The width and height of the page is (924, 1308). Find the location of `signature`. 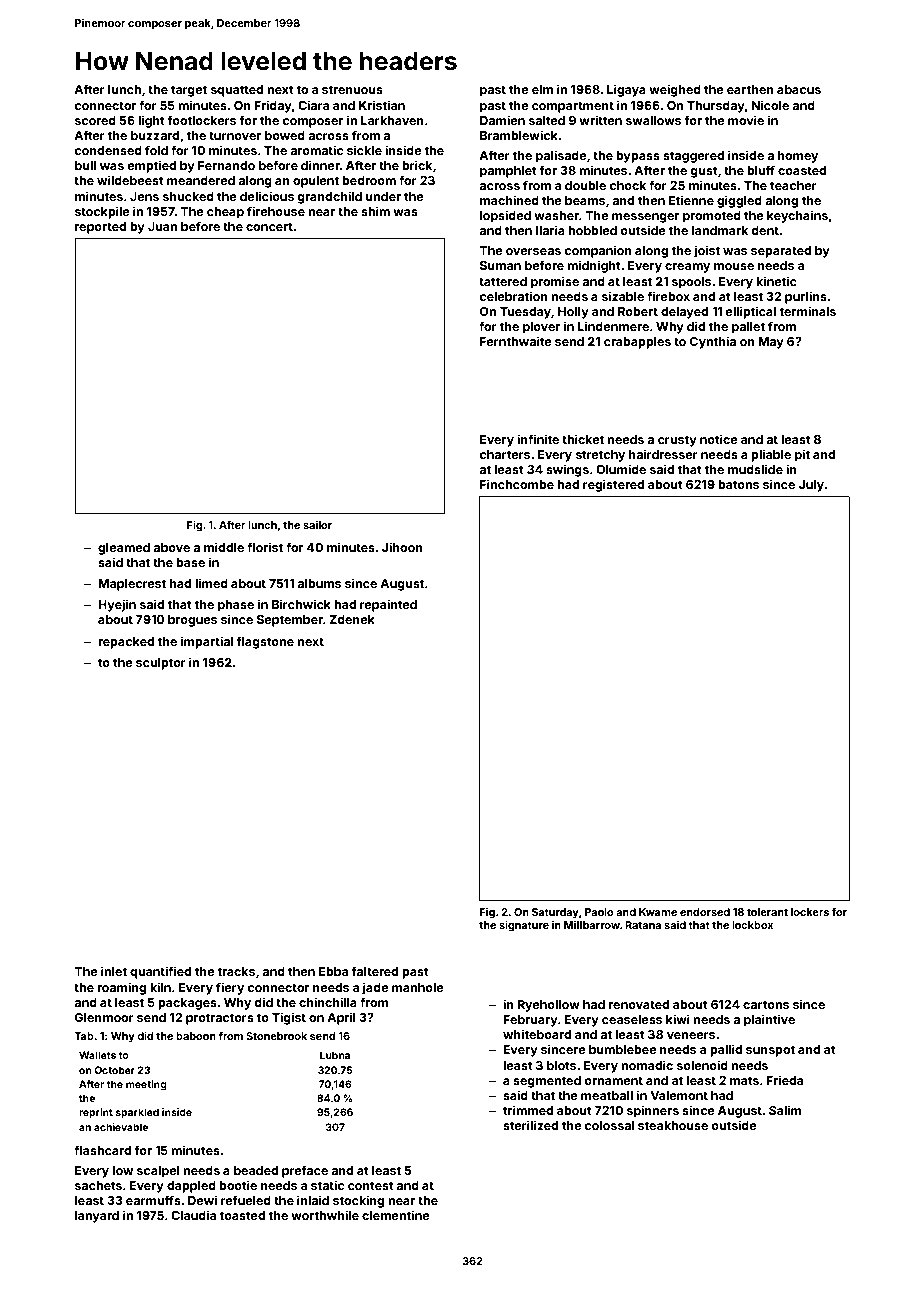

signature is located at coordinates (524, 926).
